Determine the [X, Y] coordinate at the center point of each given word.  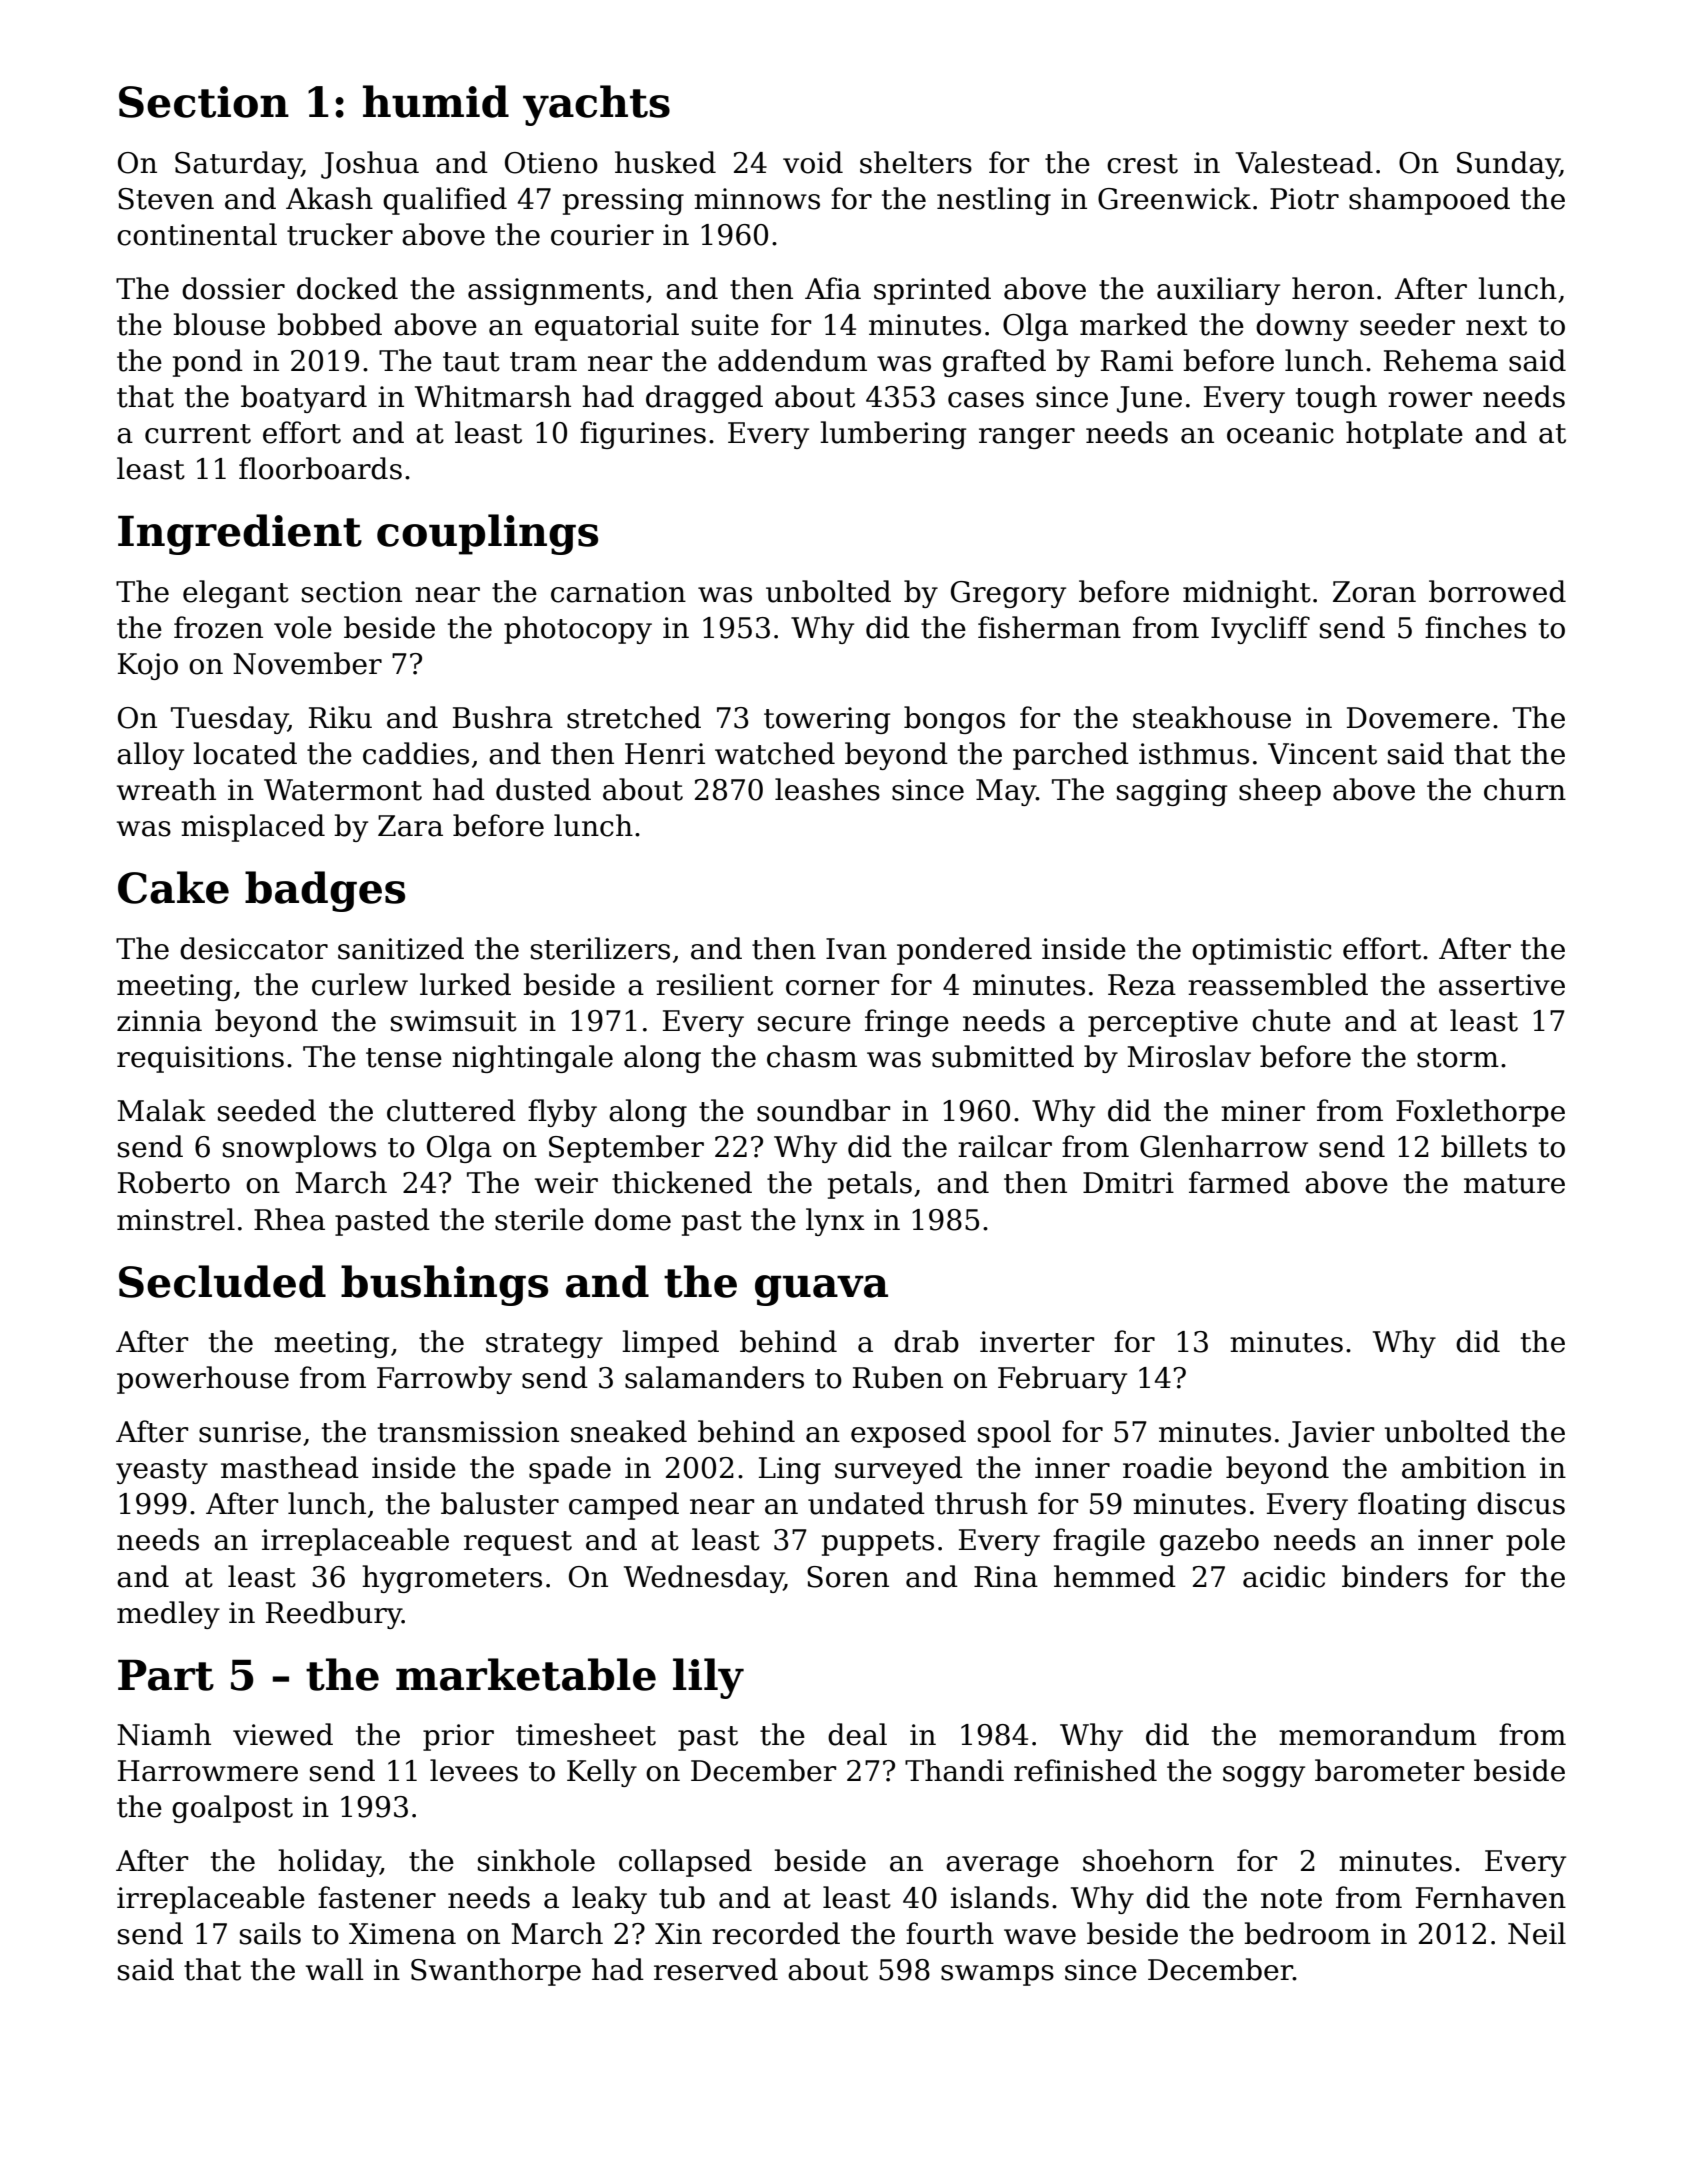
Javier [1331, 1434]
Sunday [1508, 165]
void [813, 162]
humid [436, 101]
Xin [678, 1933]
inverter [1037, 1342]
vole [303, 627]
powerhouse [203, 1380]
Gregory [1008, 594]
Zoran [1374, 592]
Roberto [174, 1182]
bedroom [1307, 1933]
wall [335, 1969]
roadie [1167, 1467]
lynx [835, 1222]
